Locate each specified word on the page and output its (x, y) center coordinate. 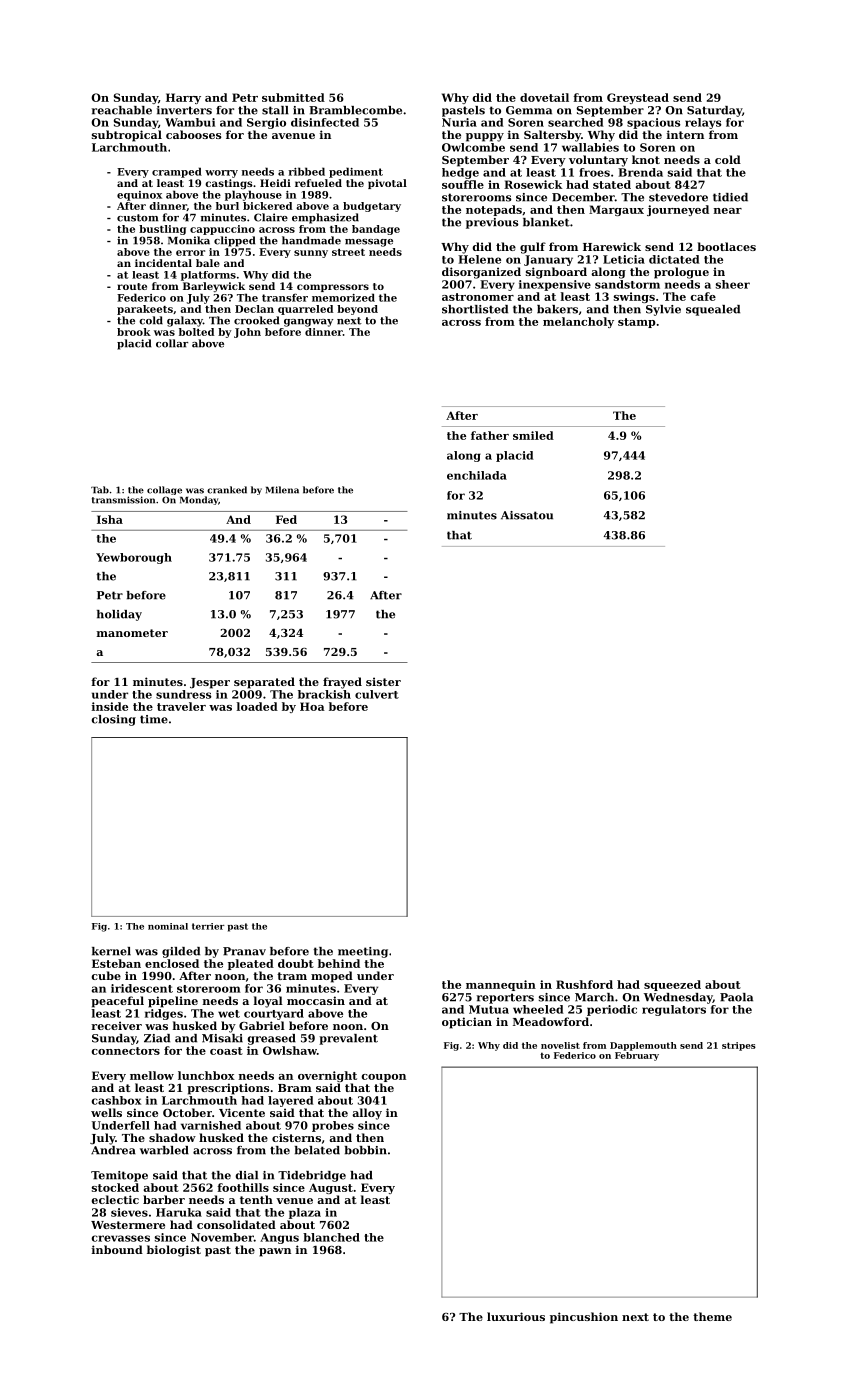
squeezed (672, 985)
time (154, 719)
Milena (282, 490)
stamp (637, 323)
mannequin (501, 985)
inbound (117, 1249)
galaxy (185, 321)
